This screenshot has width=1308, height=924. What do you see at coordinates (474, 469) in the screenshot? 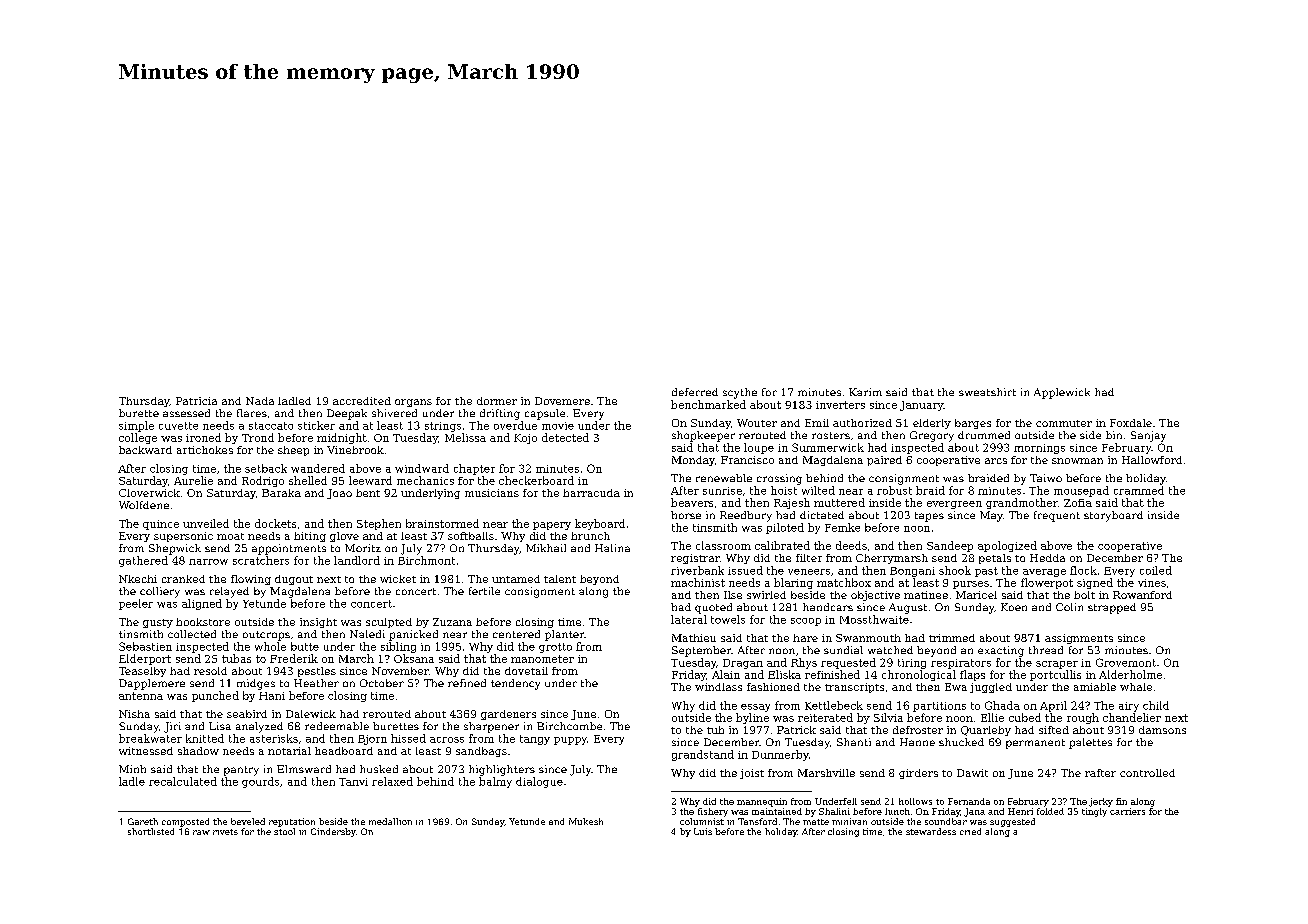
I see `chapter` at bounding box center [474, 469].
